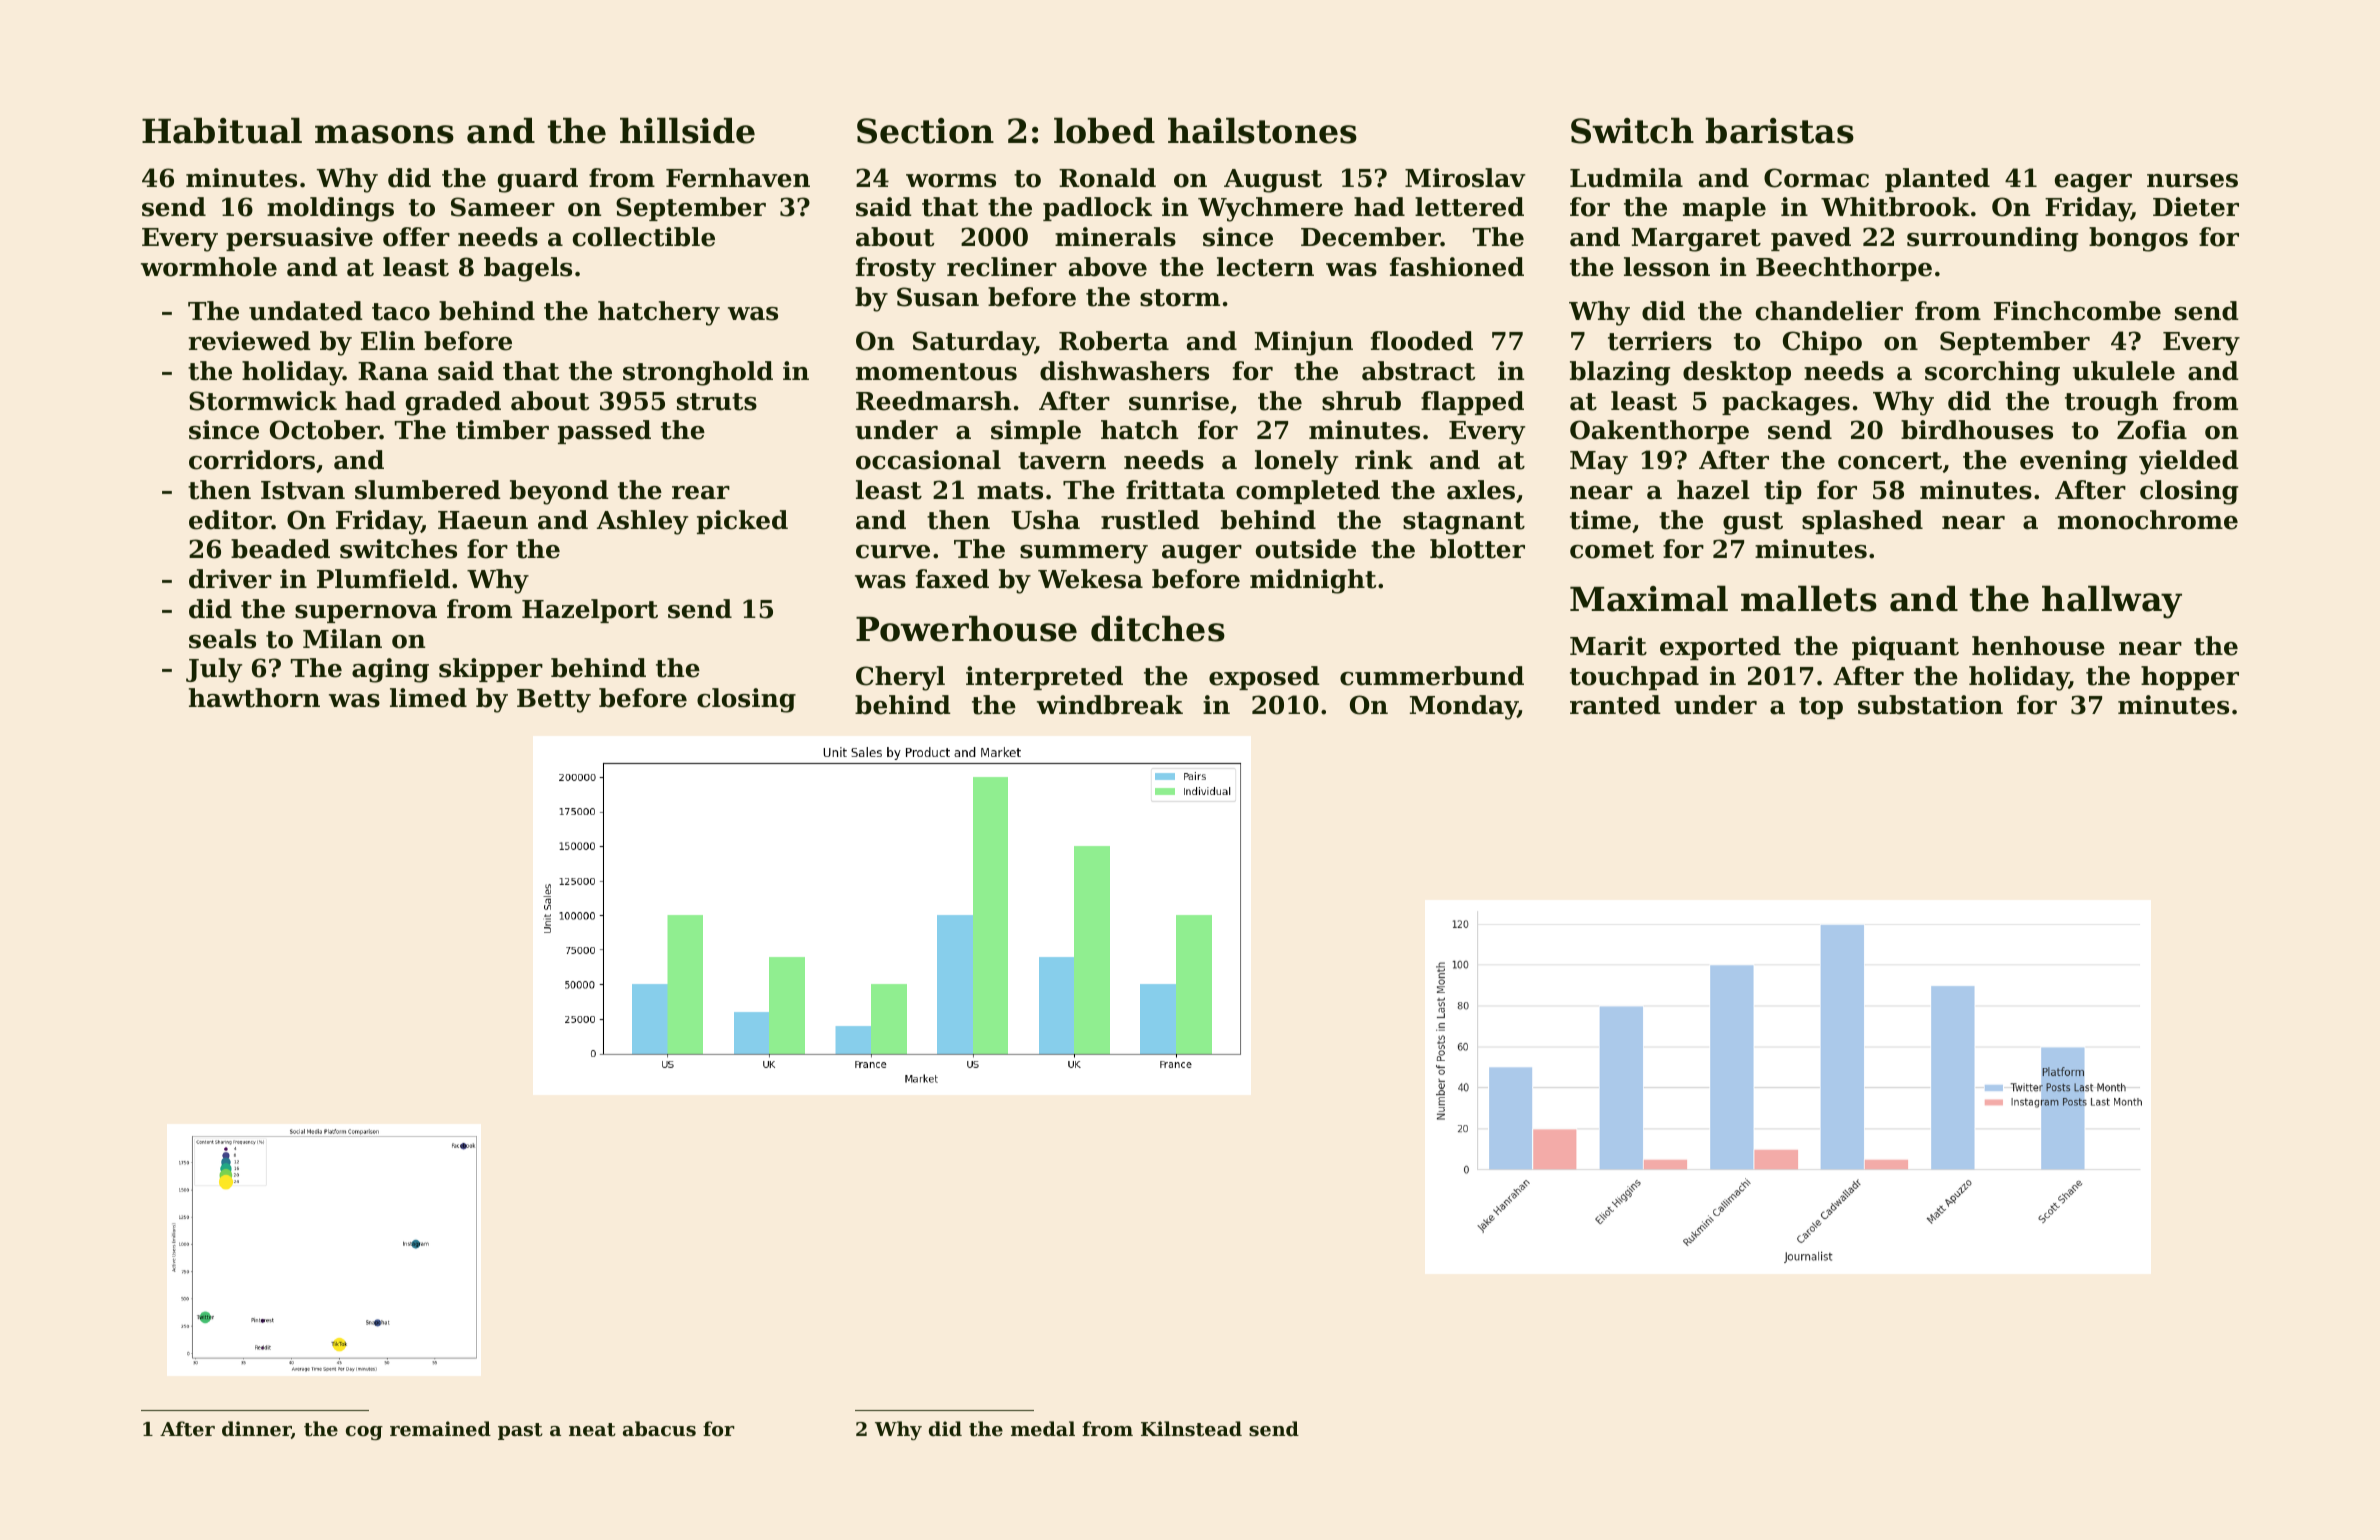 The width and height of the screenshot is (2380, 1540). I want to click on windbreak, so click(1110, 705).
